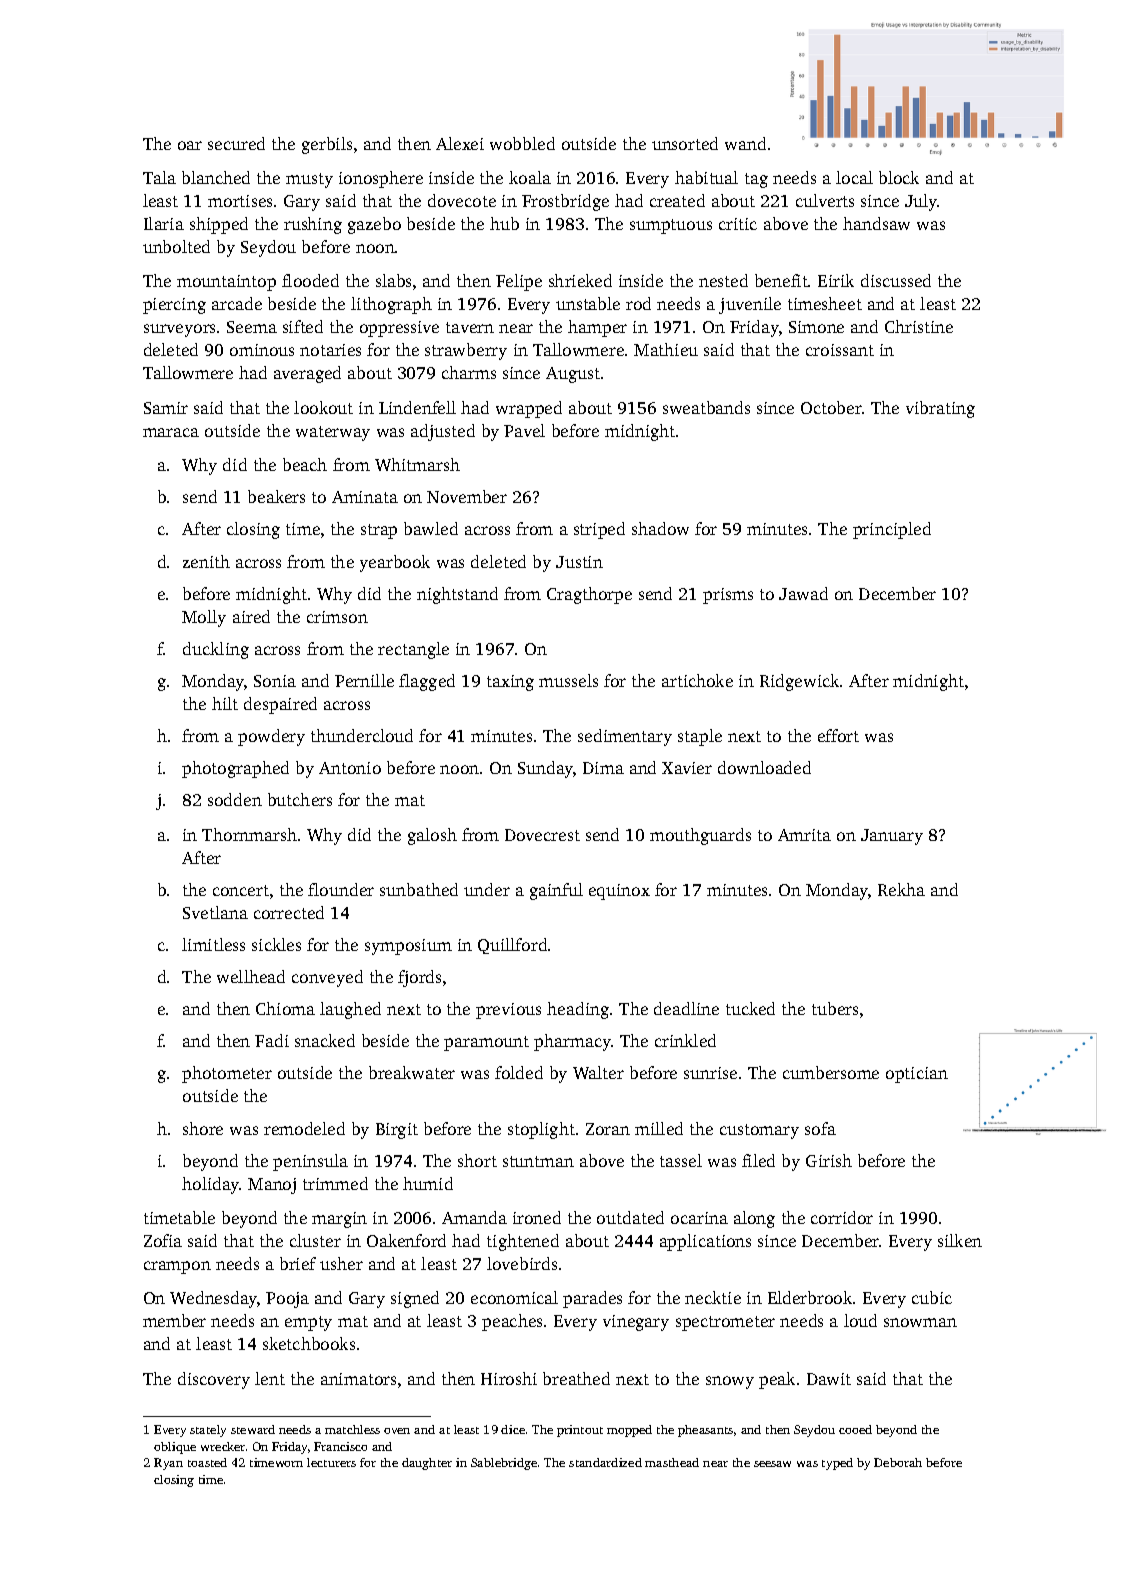  Describe the element at coordinates (899, 177) in the page. I see `block` at that location.
